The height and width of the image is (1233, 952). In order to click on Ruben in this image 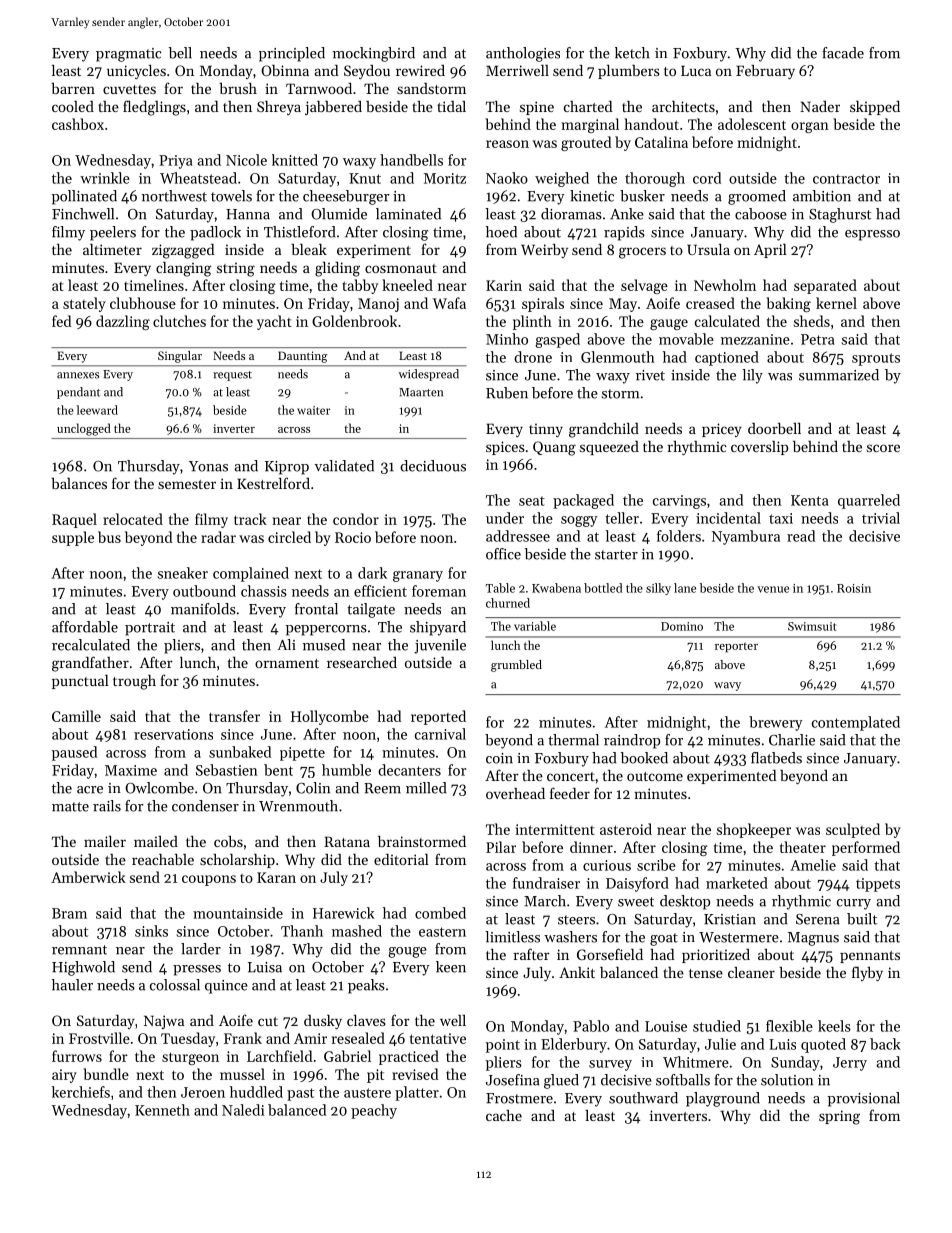, I will do `click(507, 393)`.
